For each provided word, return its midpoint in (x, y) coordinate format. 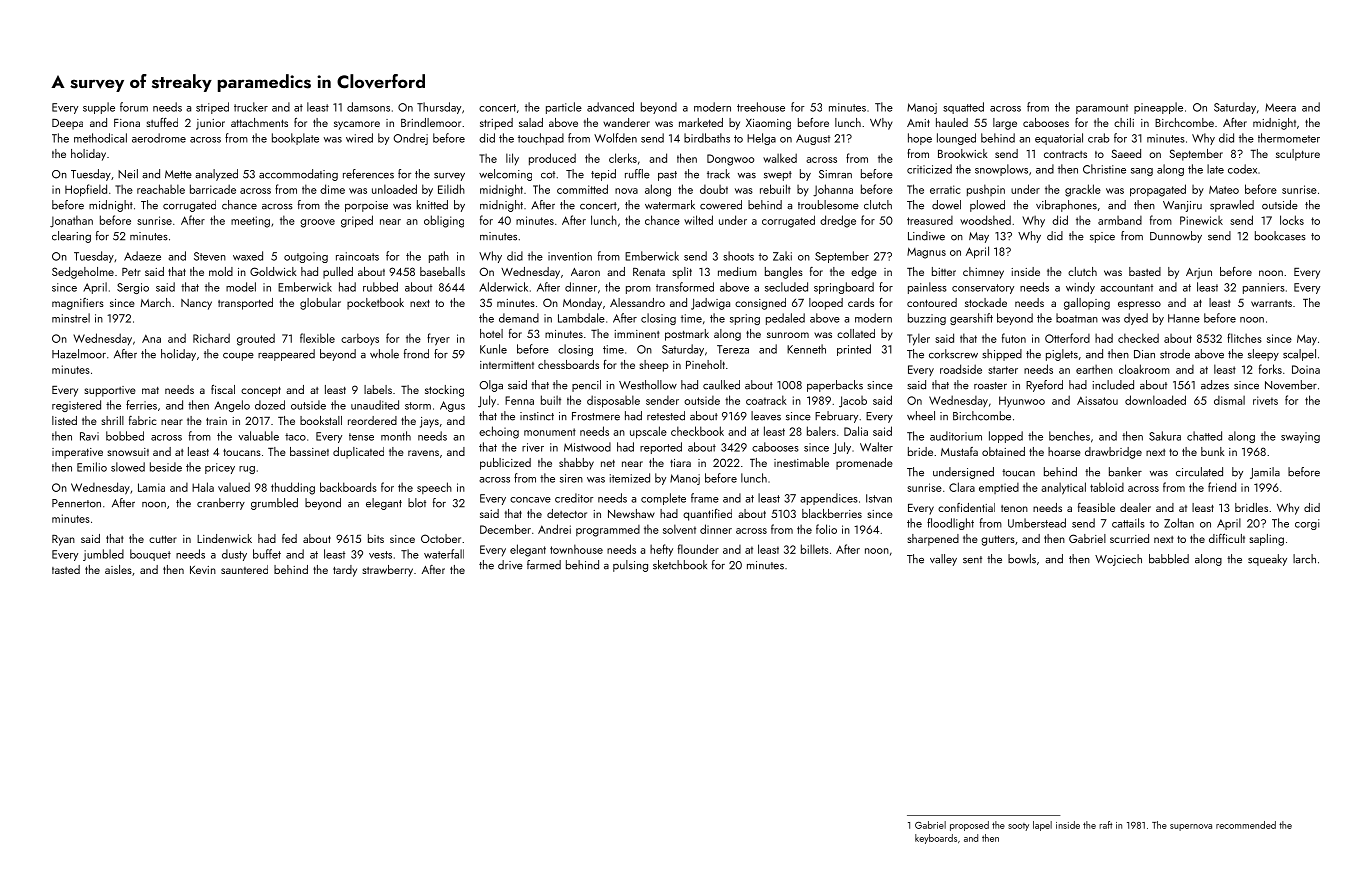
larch (1304, 559)
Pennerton (76, 503)
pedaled (785, 319)
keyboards (936, 839)
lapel (1042, 826)
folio (826, 529)
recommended (1246, 825)
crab (1099, 138)
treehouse (761, 107)
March (156, 302)
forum (134, 107)
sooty (1018, 827)
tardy (345, 571)
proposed (969, 826)
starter (1003, 370)
